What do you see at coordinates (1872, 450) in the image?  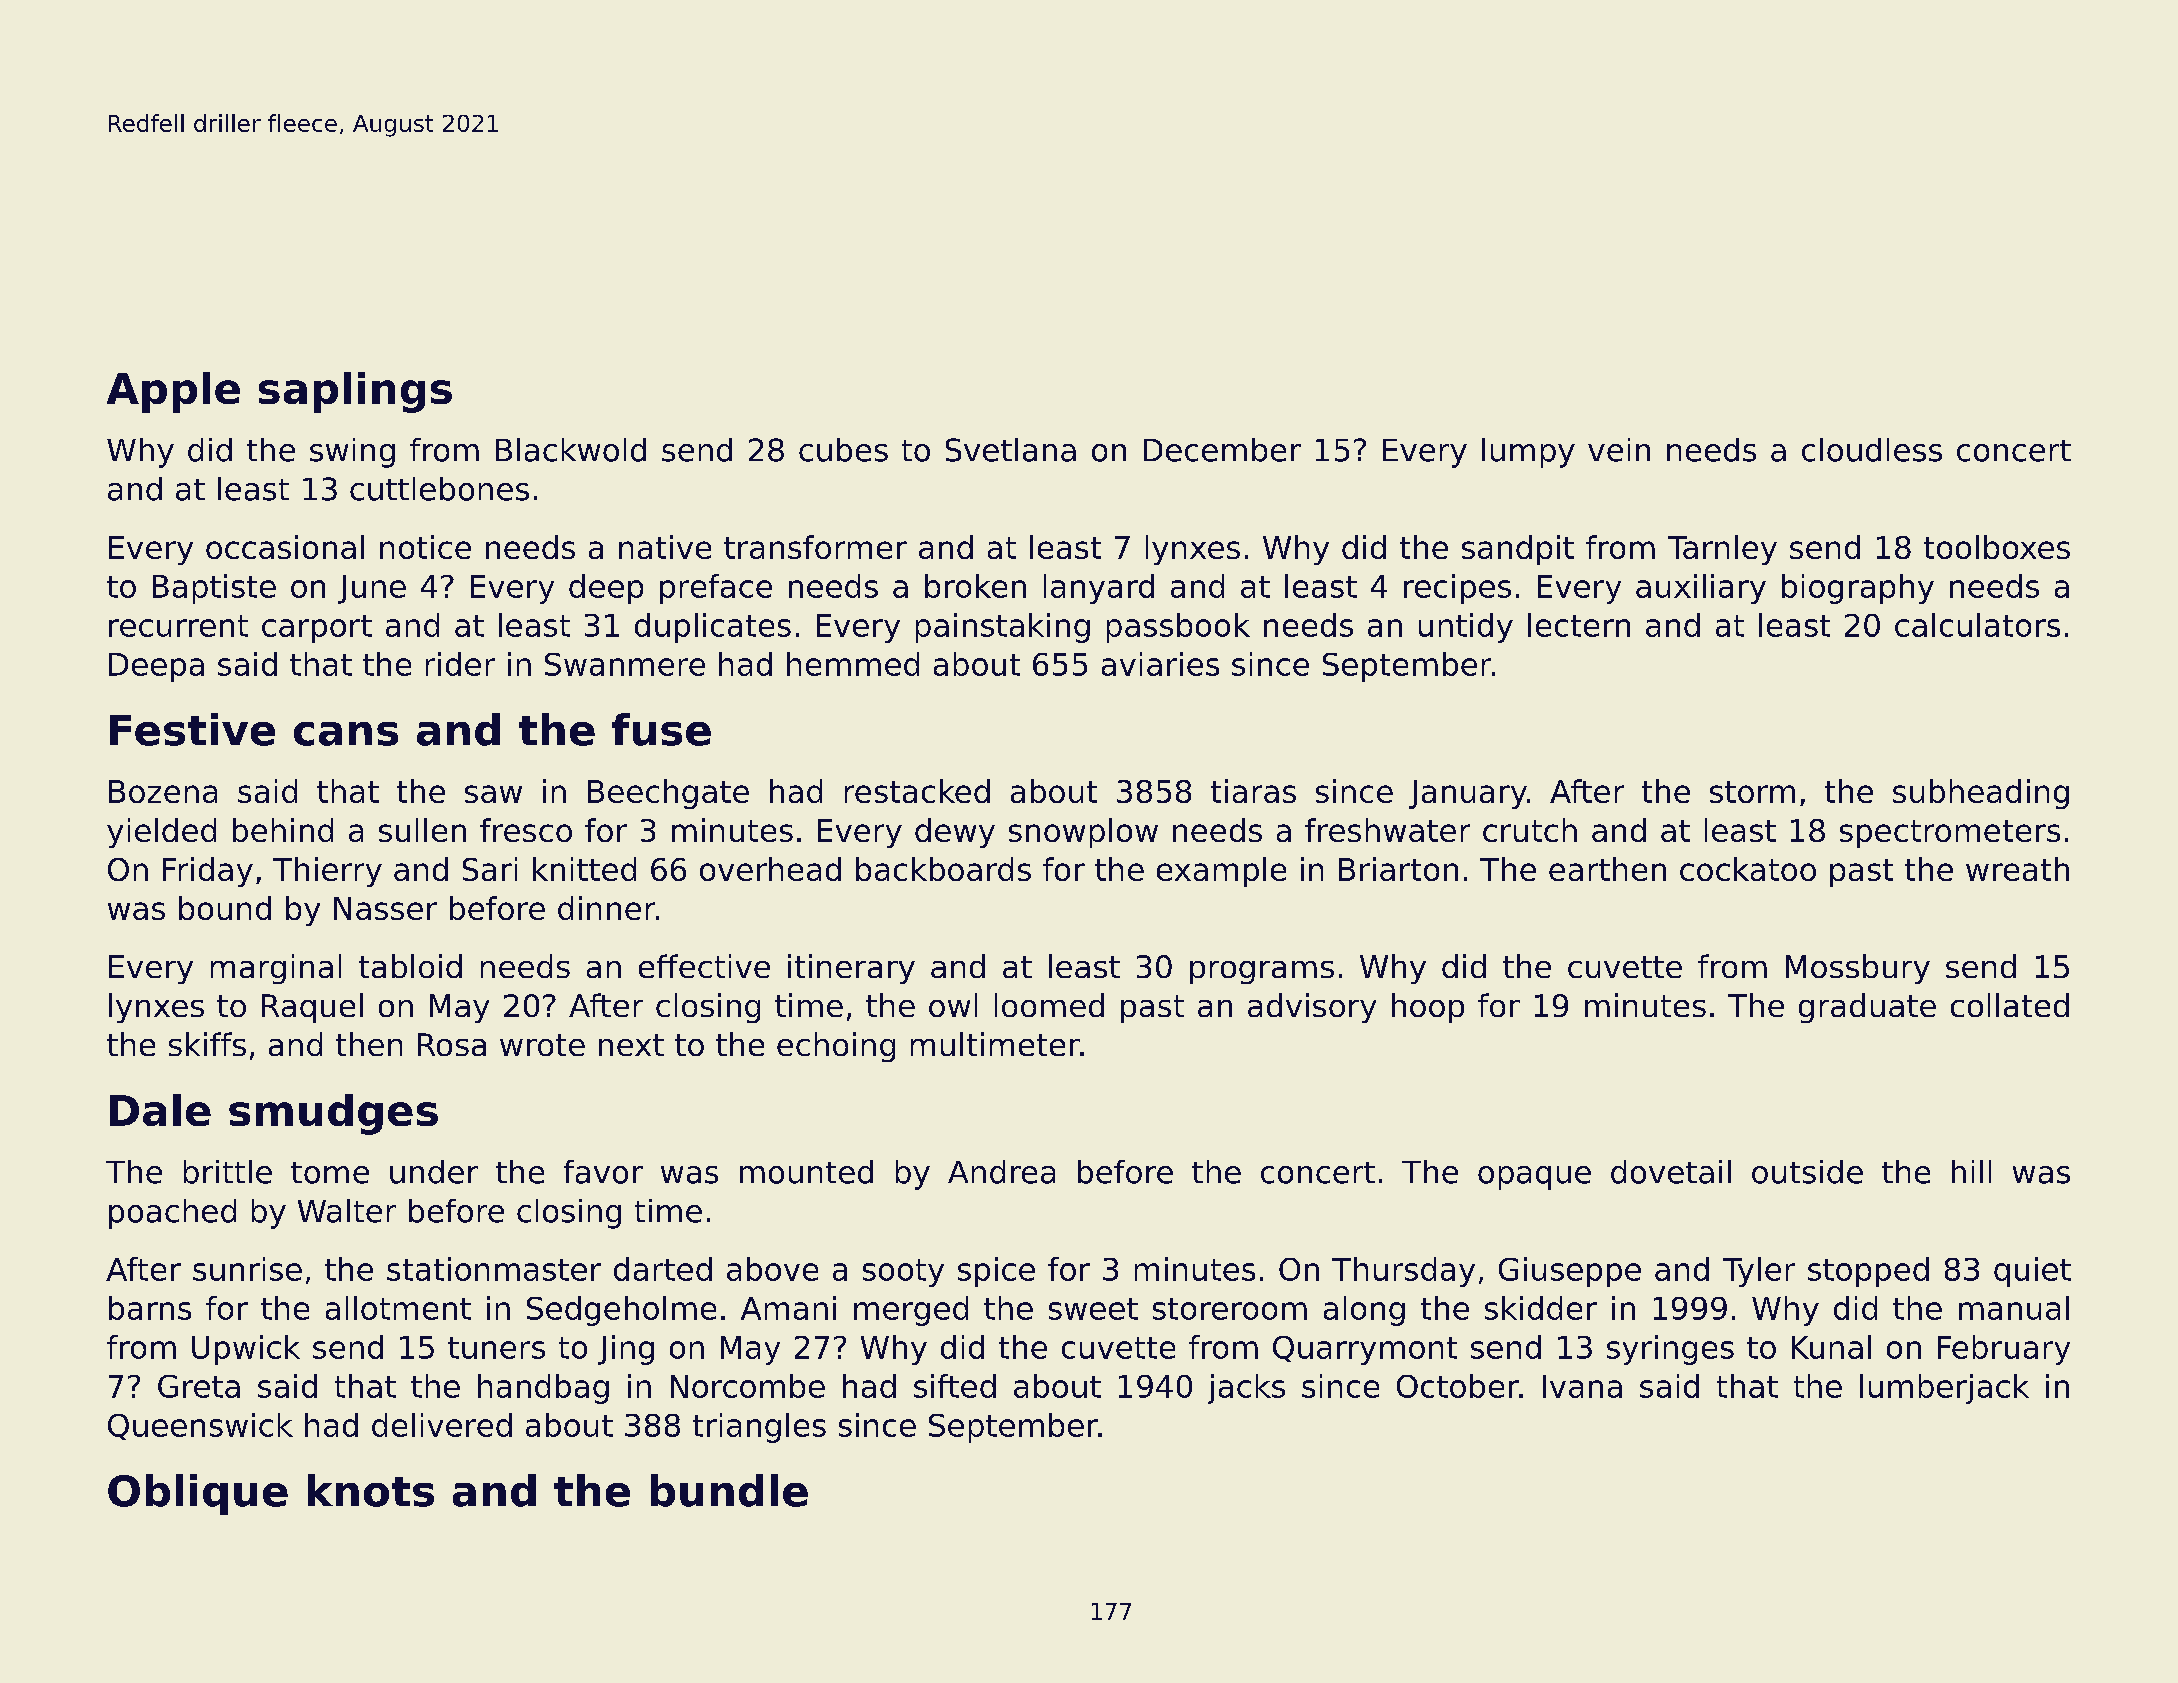 I see `cloudless` at bounding box center [1872, 450].
